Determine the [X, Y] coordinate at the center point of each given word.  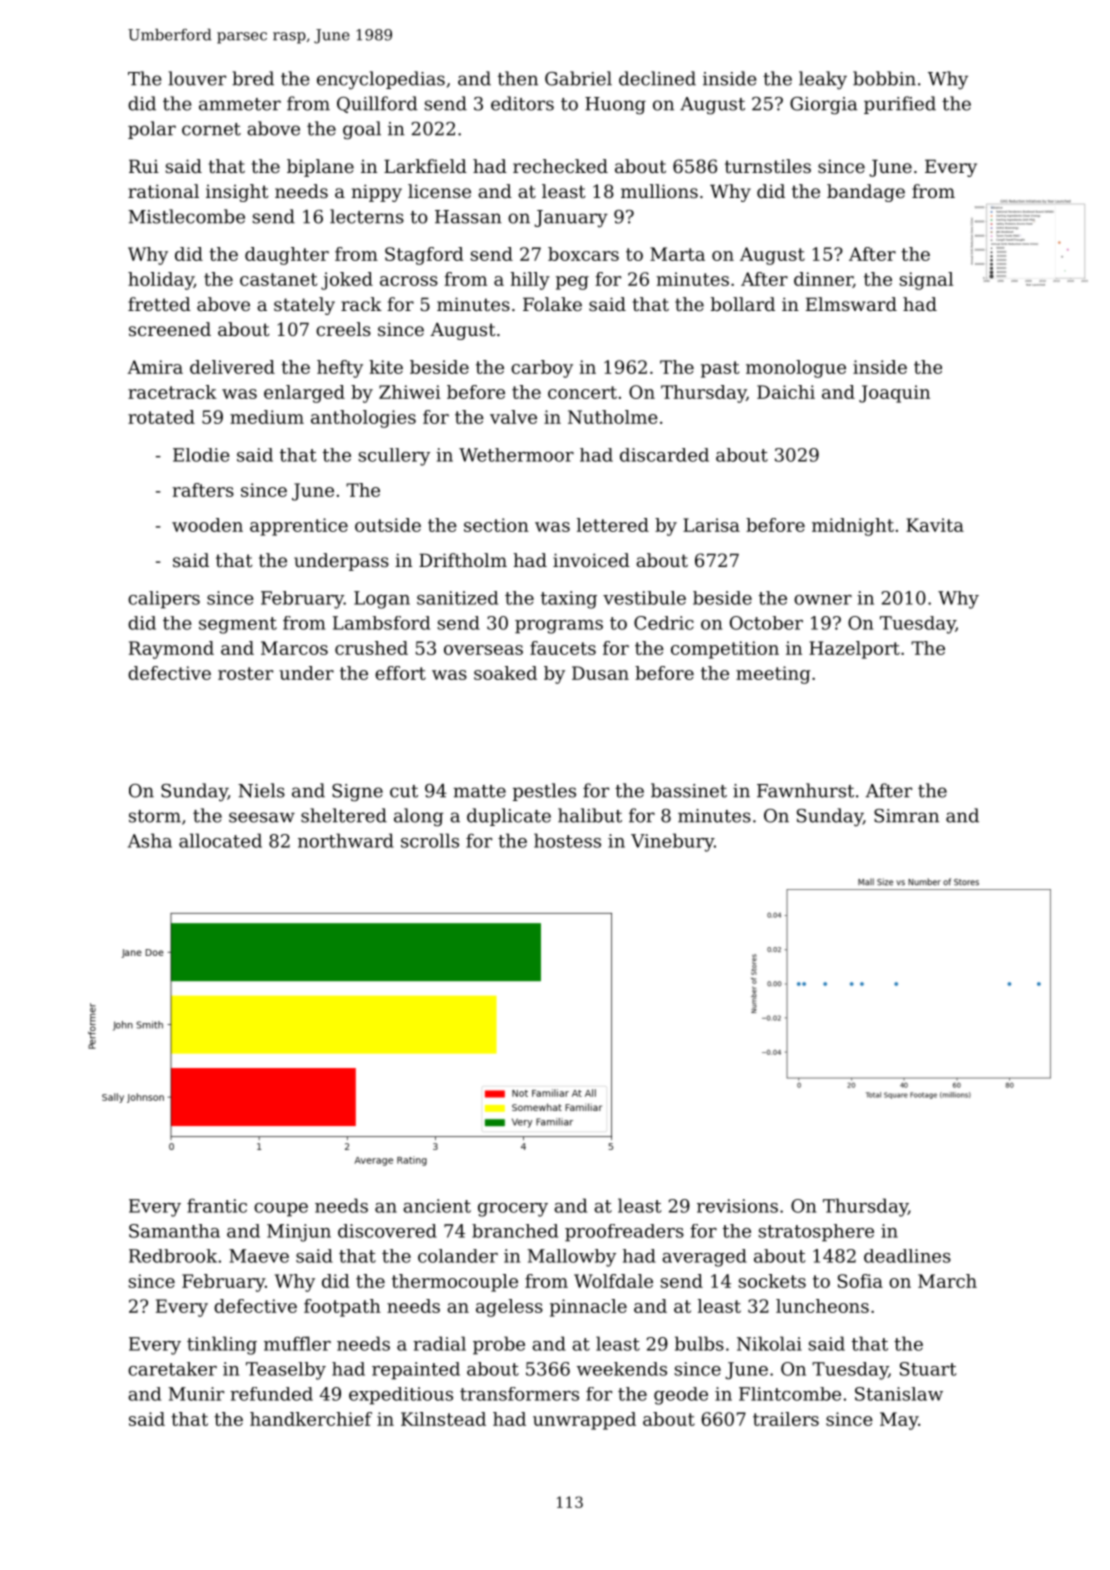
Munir [196, 1394]
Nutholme [613, 417]
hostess [567, 840]
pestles [544, 792]
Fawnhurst [805, 790]
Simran [906, 816]
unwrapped [584, 1421]
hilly [530, 281]
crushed [371, 648]
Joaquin [894, 394]
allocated [220, 840]
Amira [155, 367]
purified [900, 105]
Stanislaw [899, 1394]
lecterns [367, 216]
